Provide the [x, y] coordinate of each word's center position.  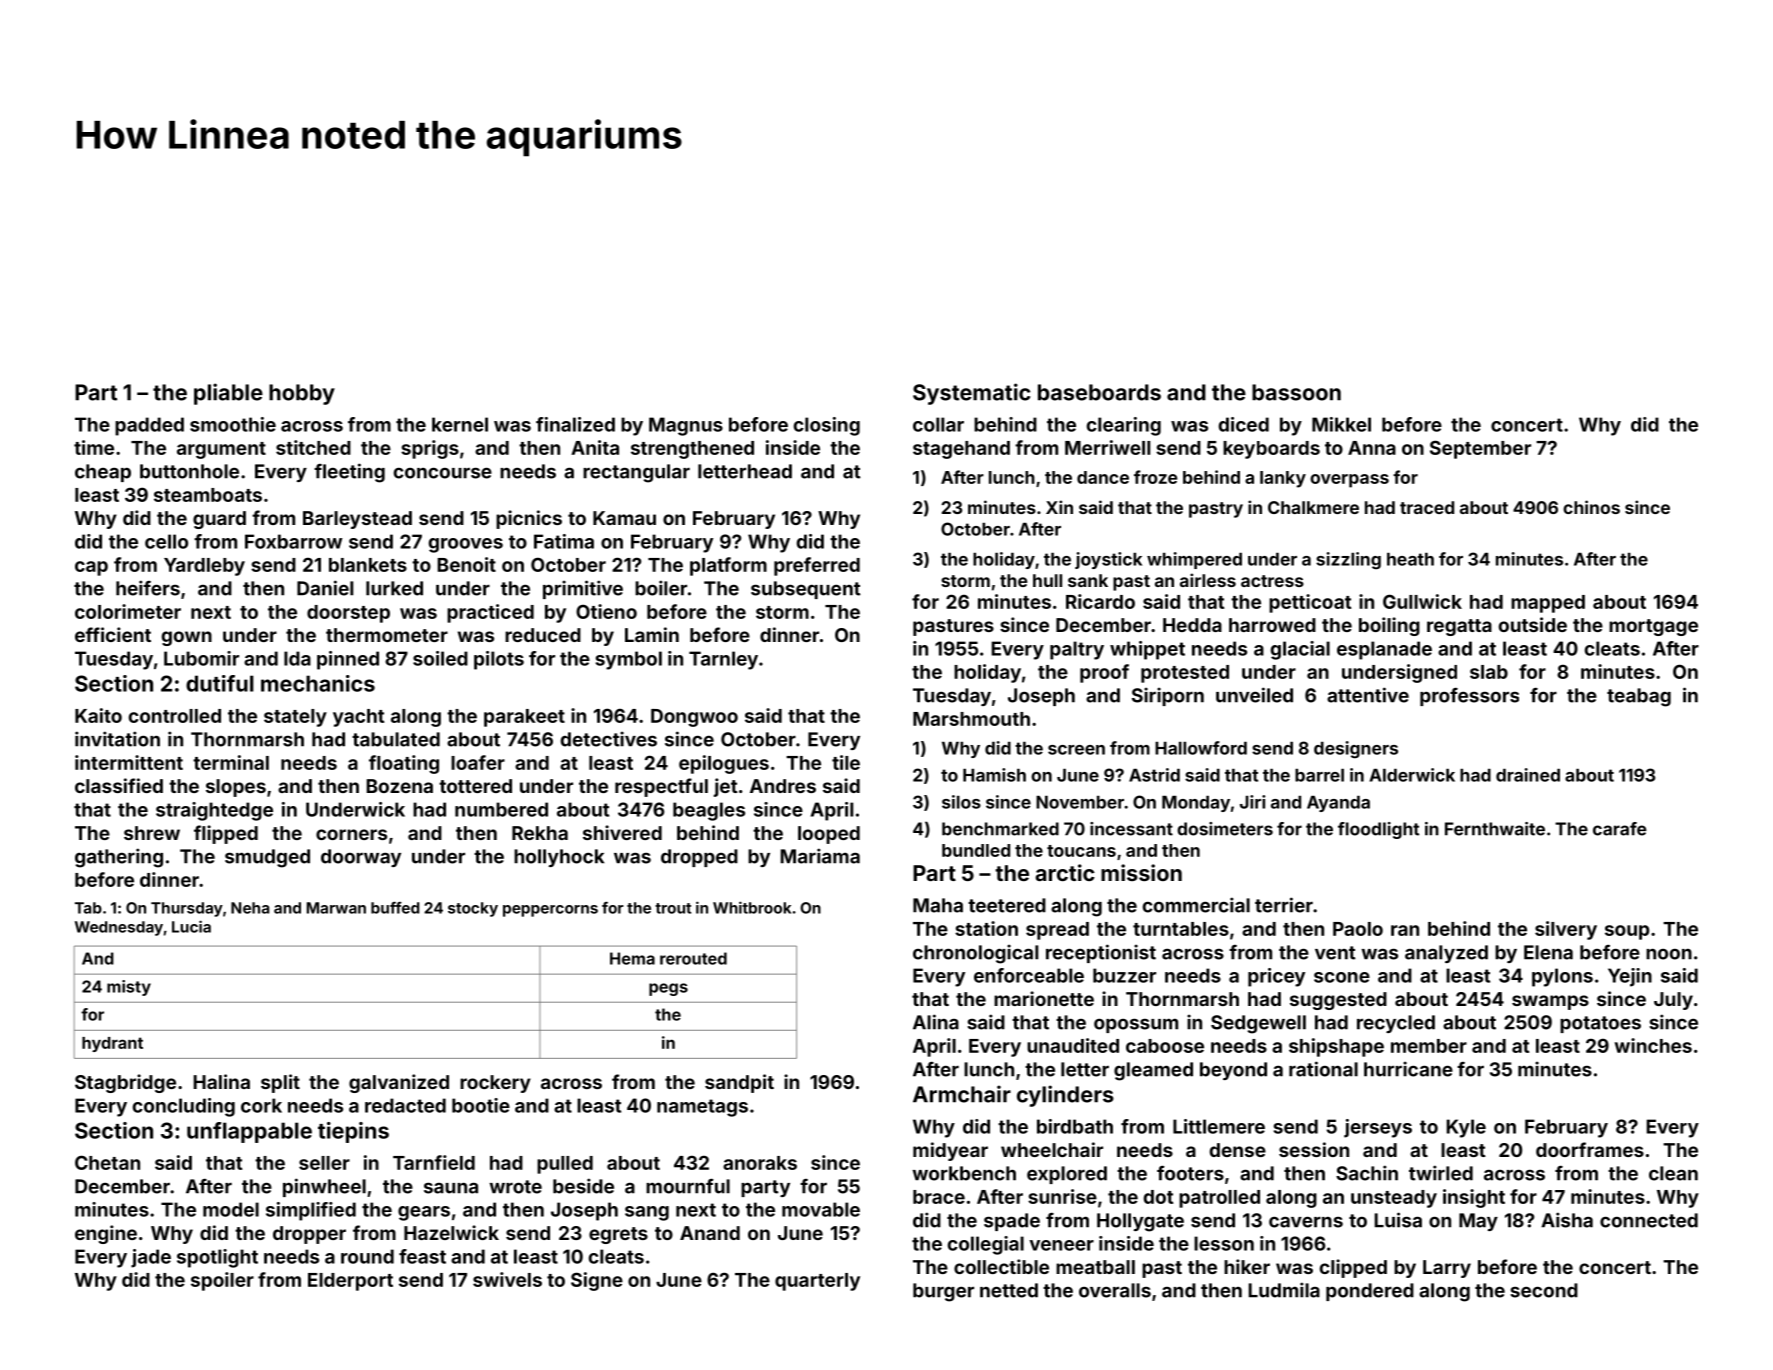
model [231, 1209]
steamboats [208, 495]
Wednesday [119, 928]
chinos [1591, 507]
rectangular [636, 473]
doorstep [348, 614]
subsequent [806, 590]
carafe [1620, 829]
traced [1427, 507]
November [1080, 802]
